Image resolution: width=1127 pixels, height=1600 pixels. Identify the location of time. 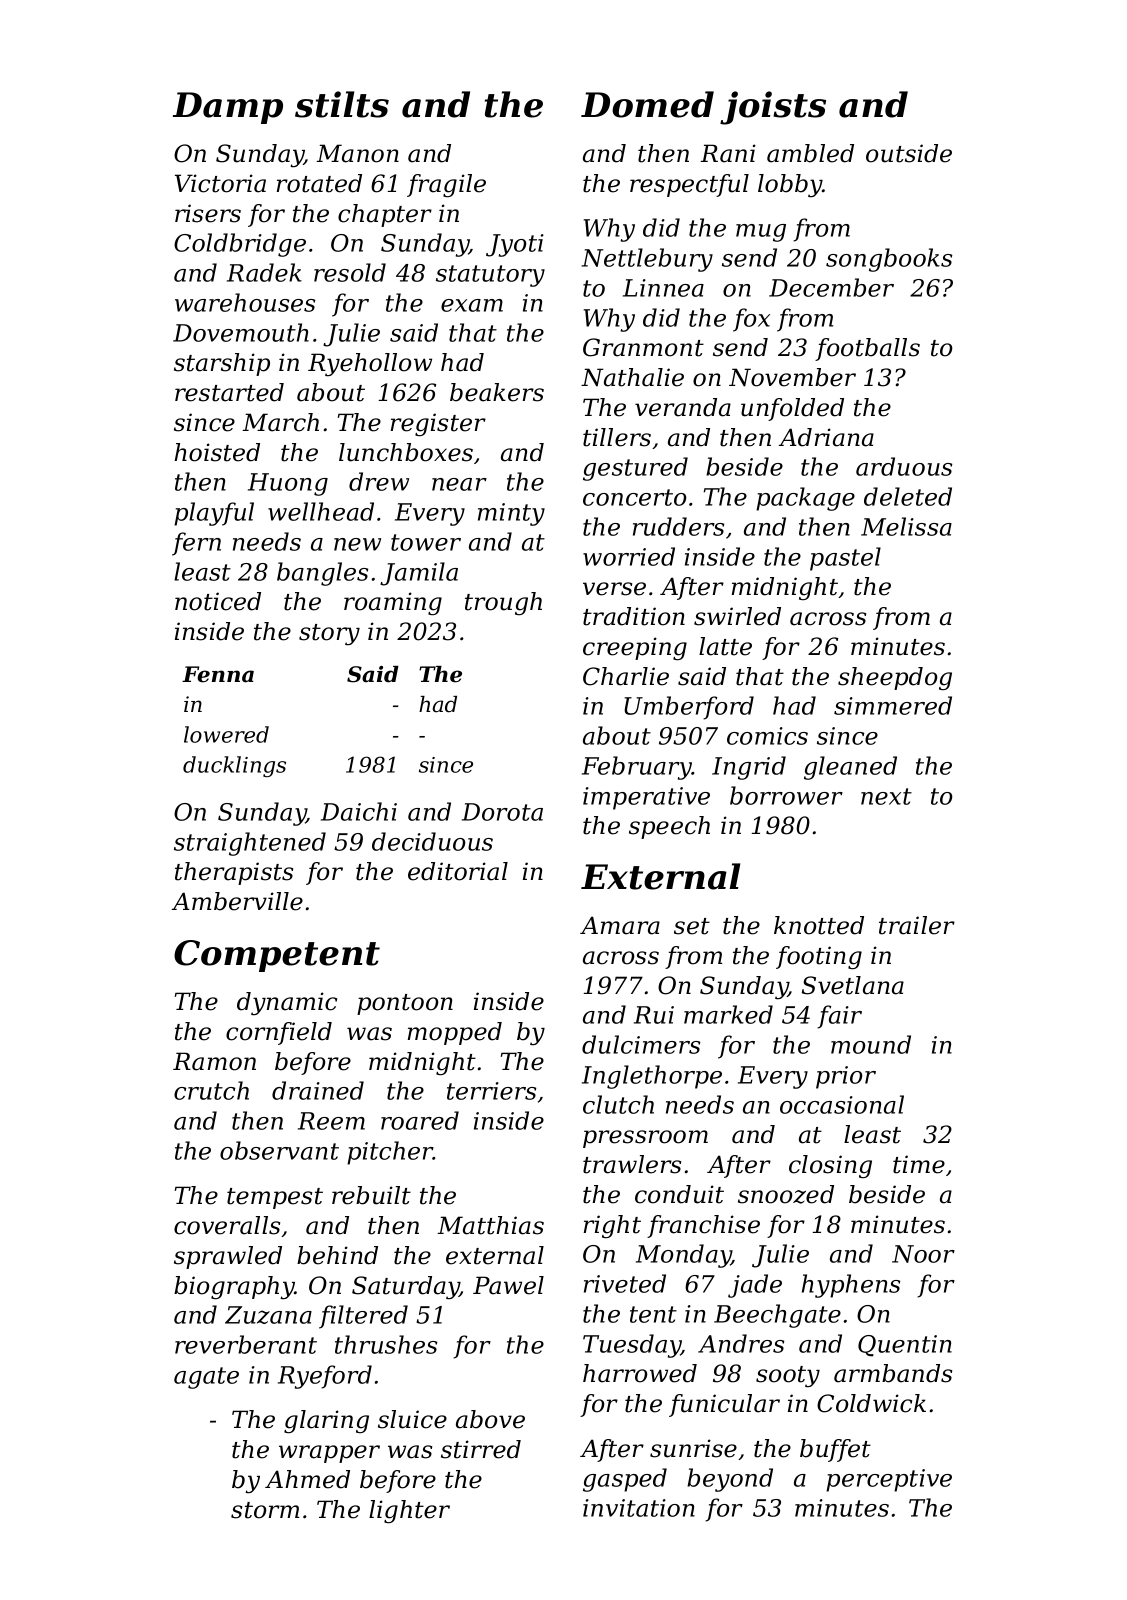
(919, 1164).
